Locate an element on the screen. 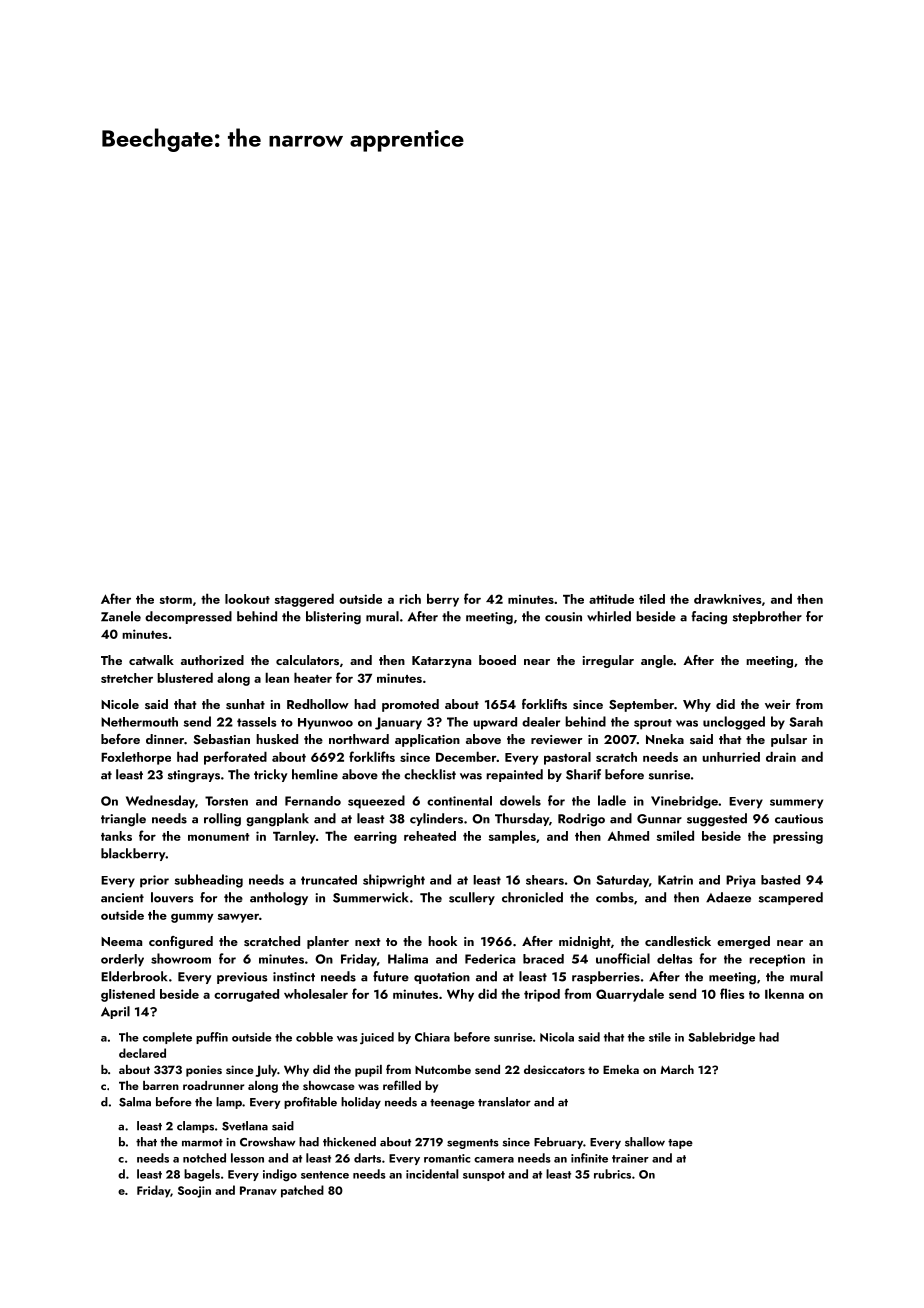 This screenshot has width=924, height=1308. checklist is located at coordinates (430, 774).
